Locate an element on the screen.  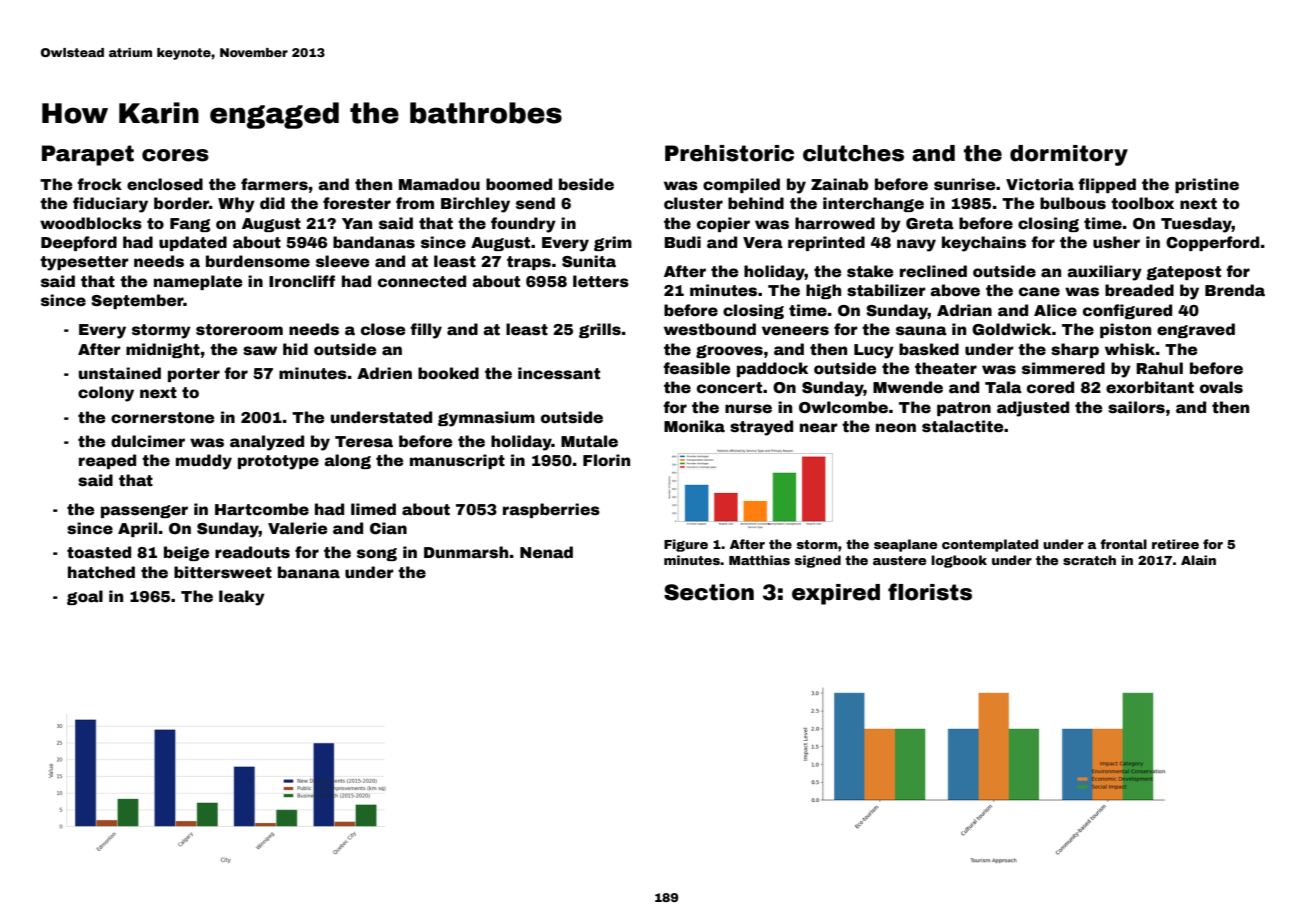
cores is located at coordinates (175, 155).
